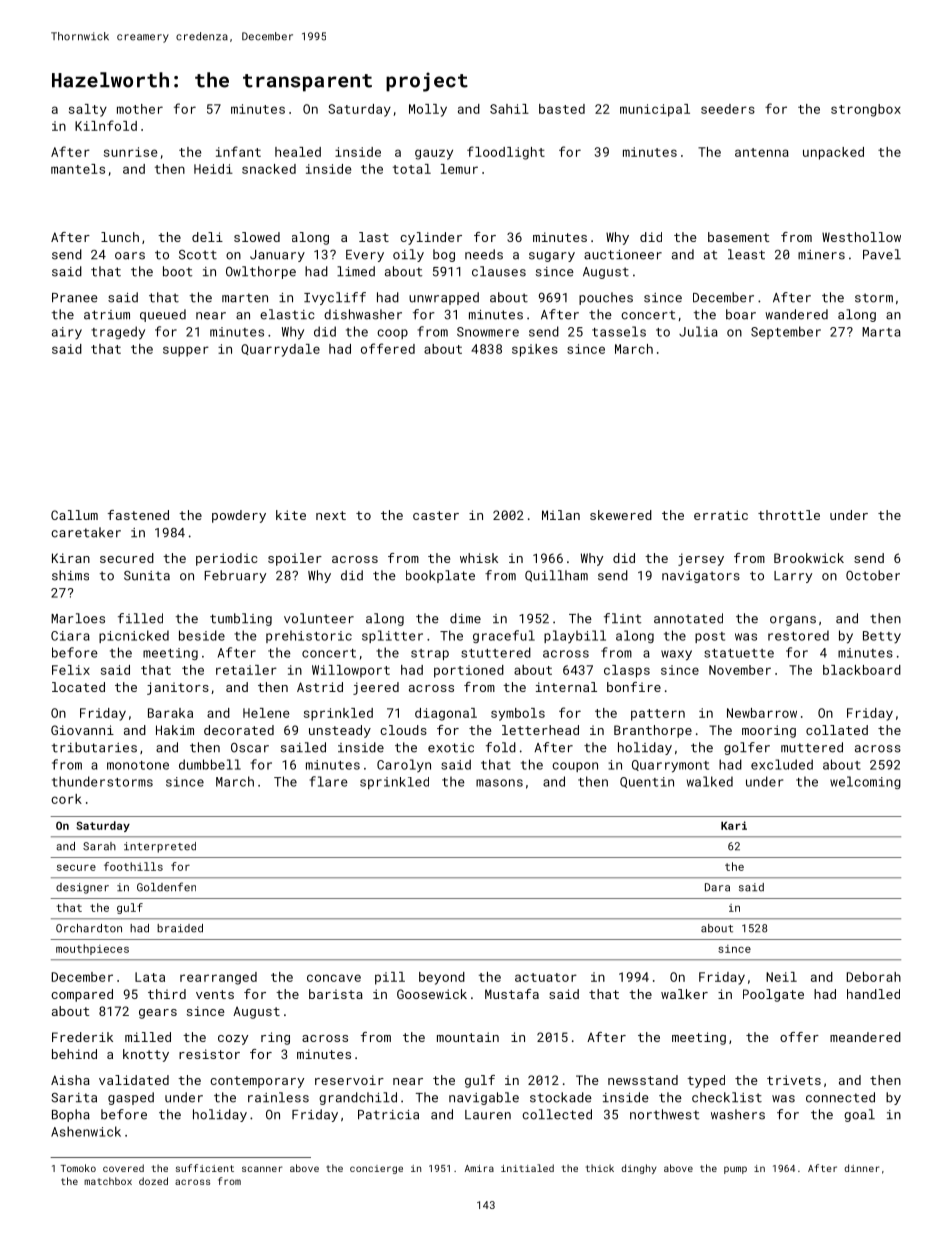  Describe the element at coordinates (865, 1037) in the screenshot. I see `meandered` at that location.
